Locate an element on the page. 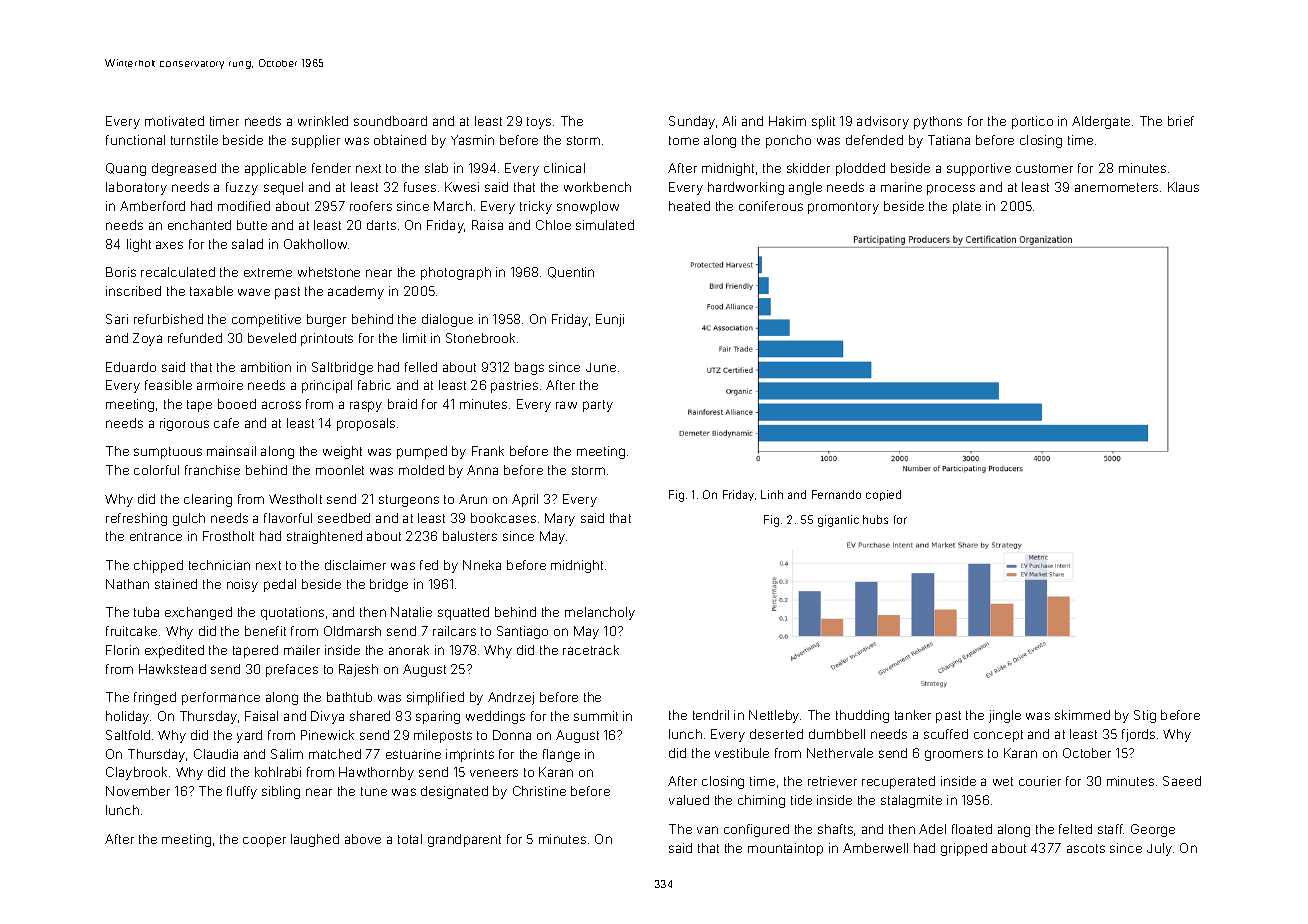 The image size is (1308, 924). toys is located at coordinates (539, 123).
